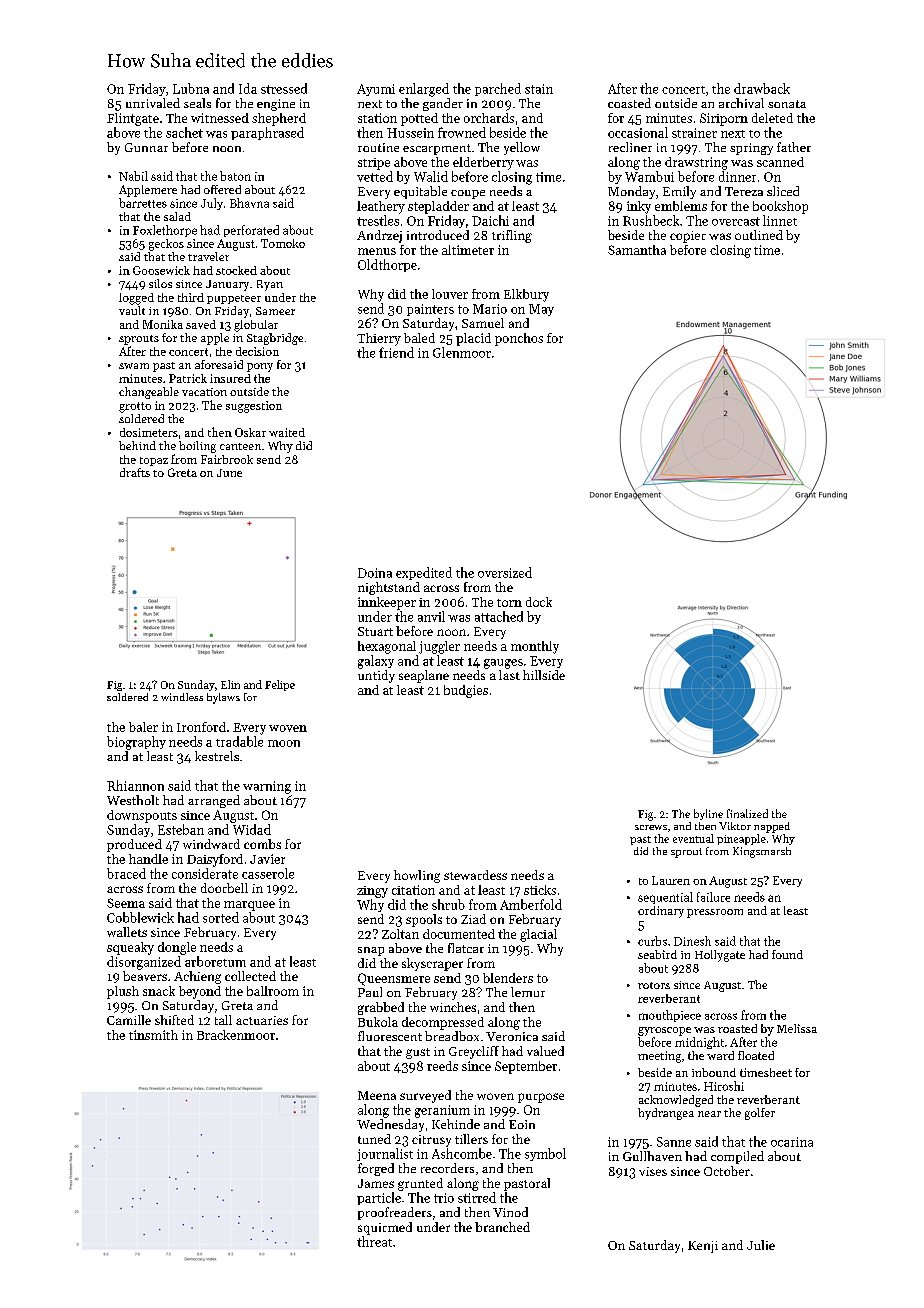  I want to click on louver, so click(450, 294).
